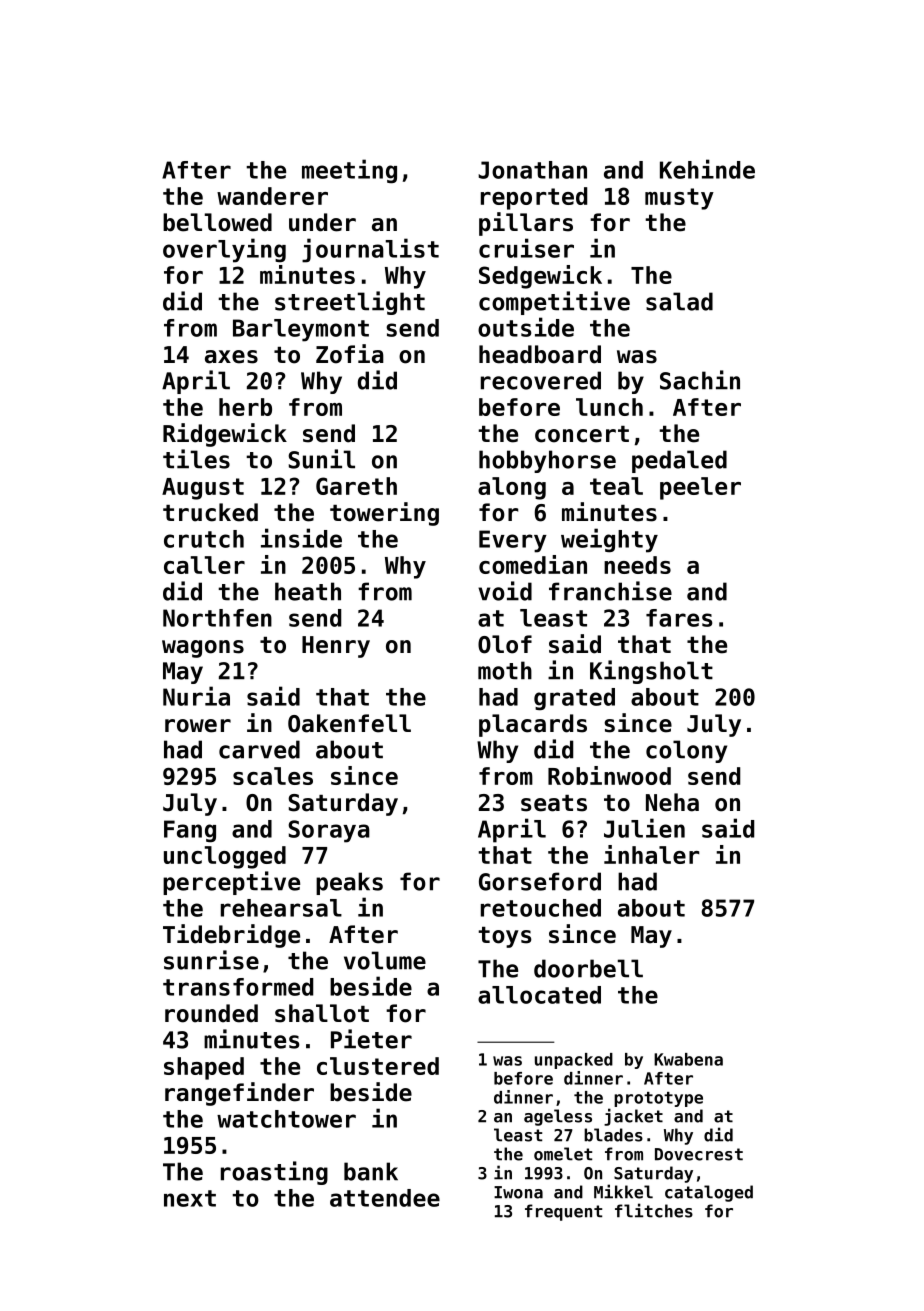 Image resolution: width=924 pixels, height=1311 pixels. Describe the element at coordinates (679, 199) in the page. I see `musty` at that location.
